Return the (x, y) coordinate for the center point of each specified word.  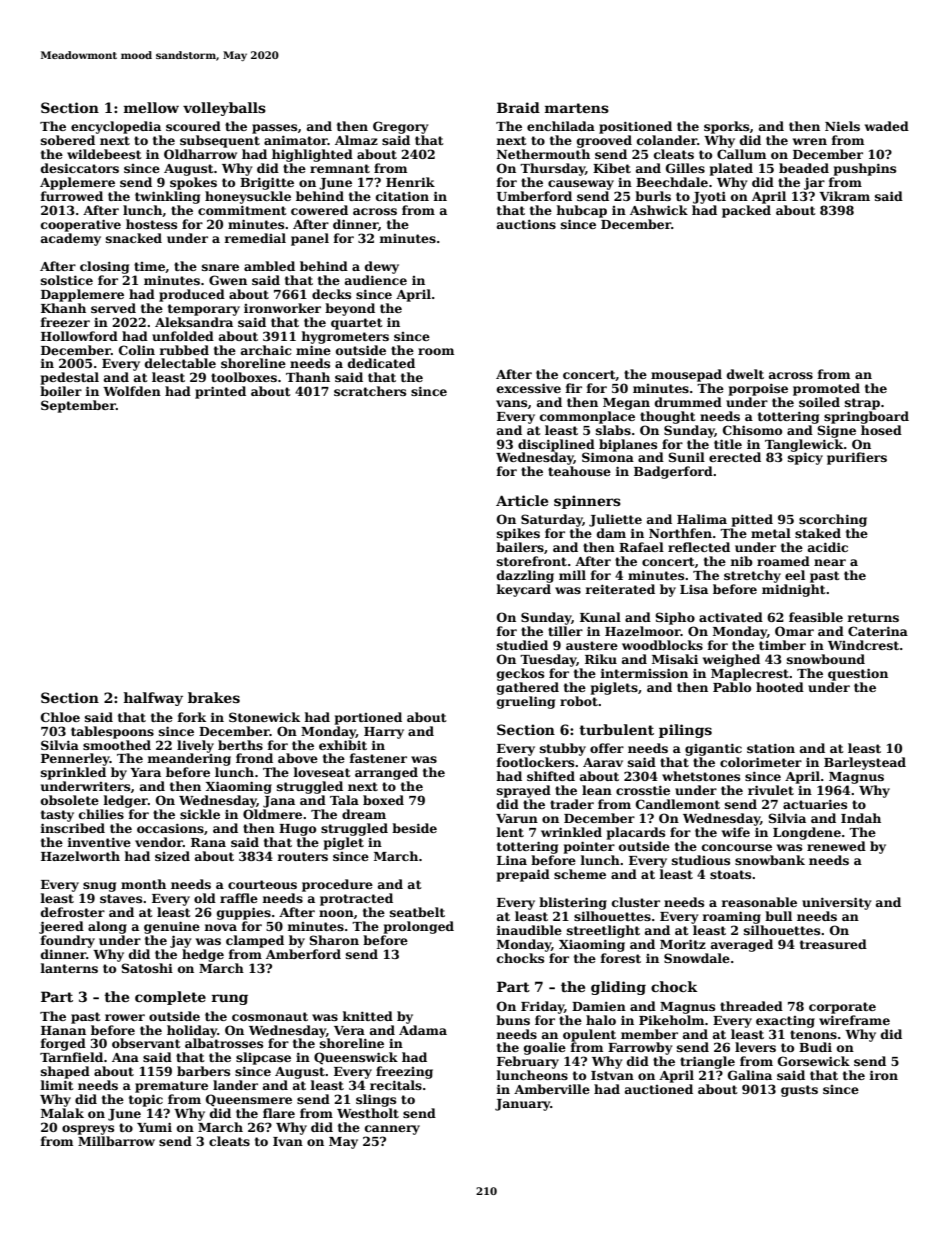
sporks (726, 127)
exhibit (343, 745)
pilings (685, 731)
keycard (523, 590)
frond (254, 758)
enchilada (561, 126)
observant (146, 1043)
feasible (816, 617)
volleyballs (224, 109)
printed (220, 392)
